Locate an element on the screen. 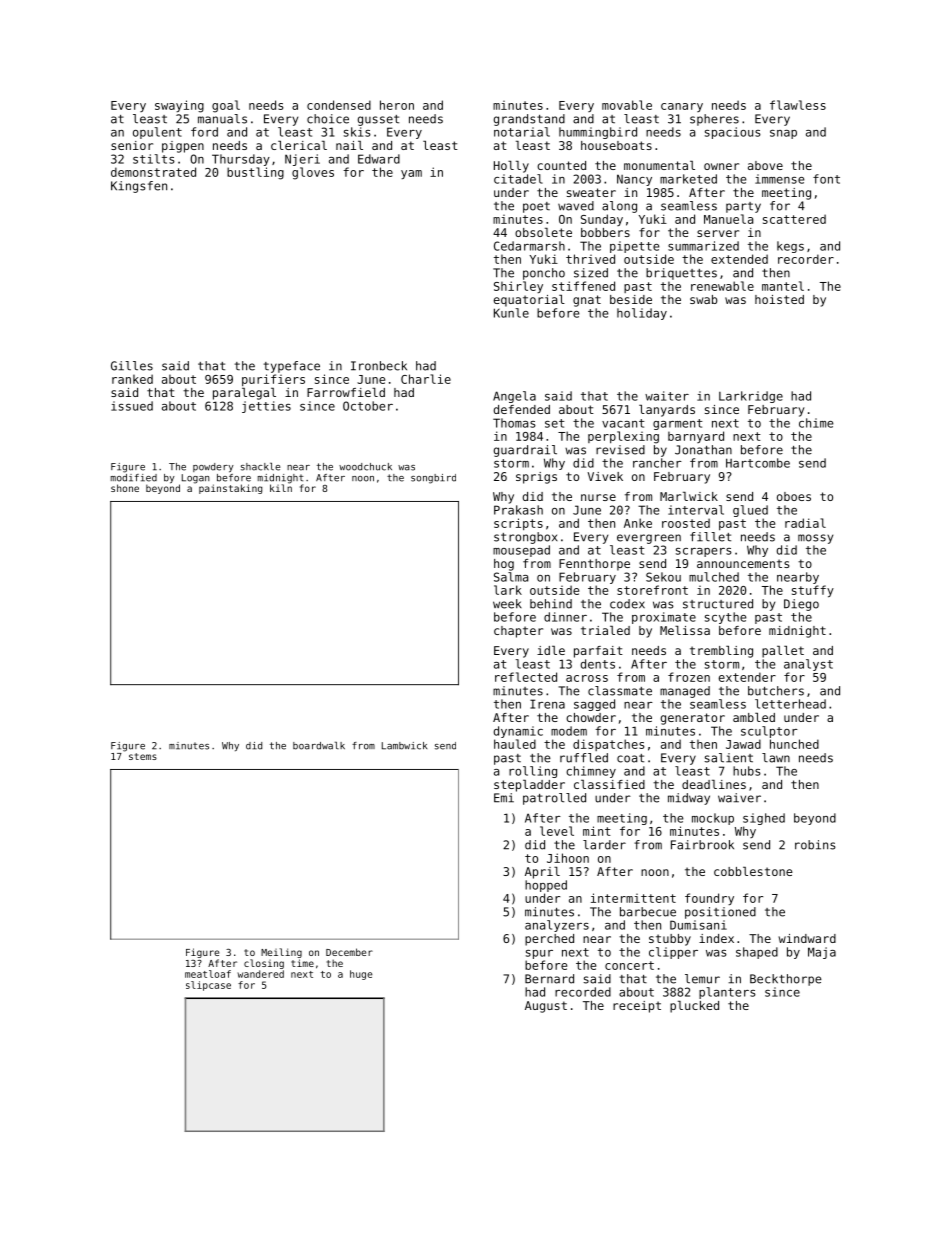 The width and height of the screenshot is (952, 1233). paralegal is located at coordinates (244, 394).
